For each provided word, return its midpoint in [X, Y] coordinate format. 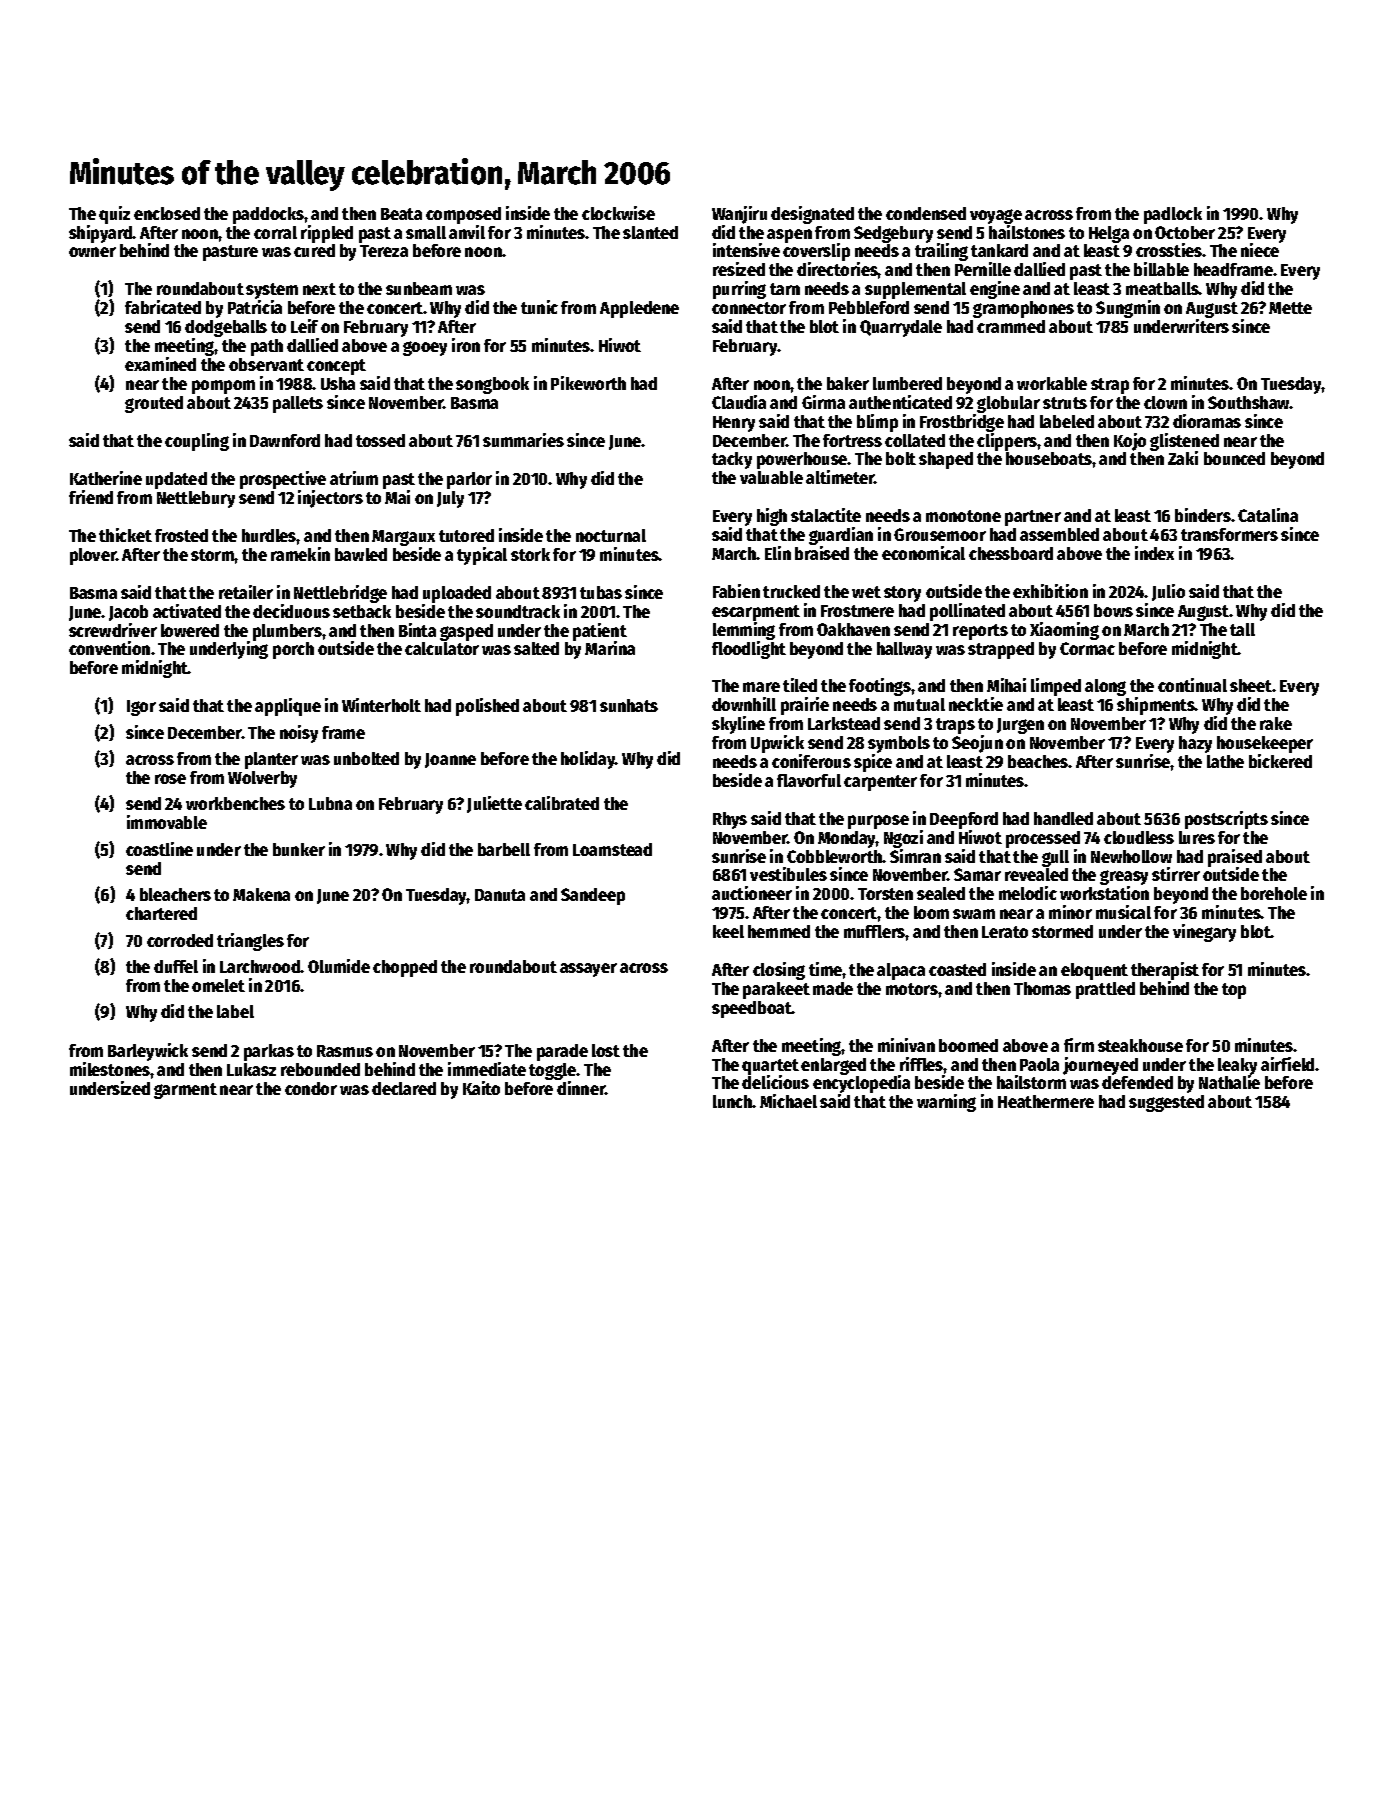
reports [980, 632]
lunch [732, 1101]
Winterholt [381, 705]
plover [93, 556]
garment [185, 1091]
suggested [1166, 1103]
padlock [1173, 215]
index [1154, 553]
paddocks [268, 215]
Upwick [777, 744]
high [772, 517]
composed [463, 215]
